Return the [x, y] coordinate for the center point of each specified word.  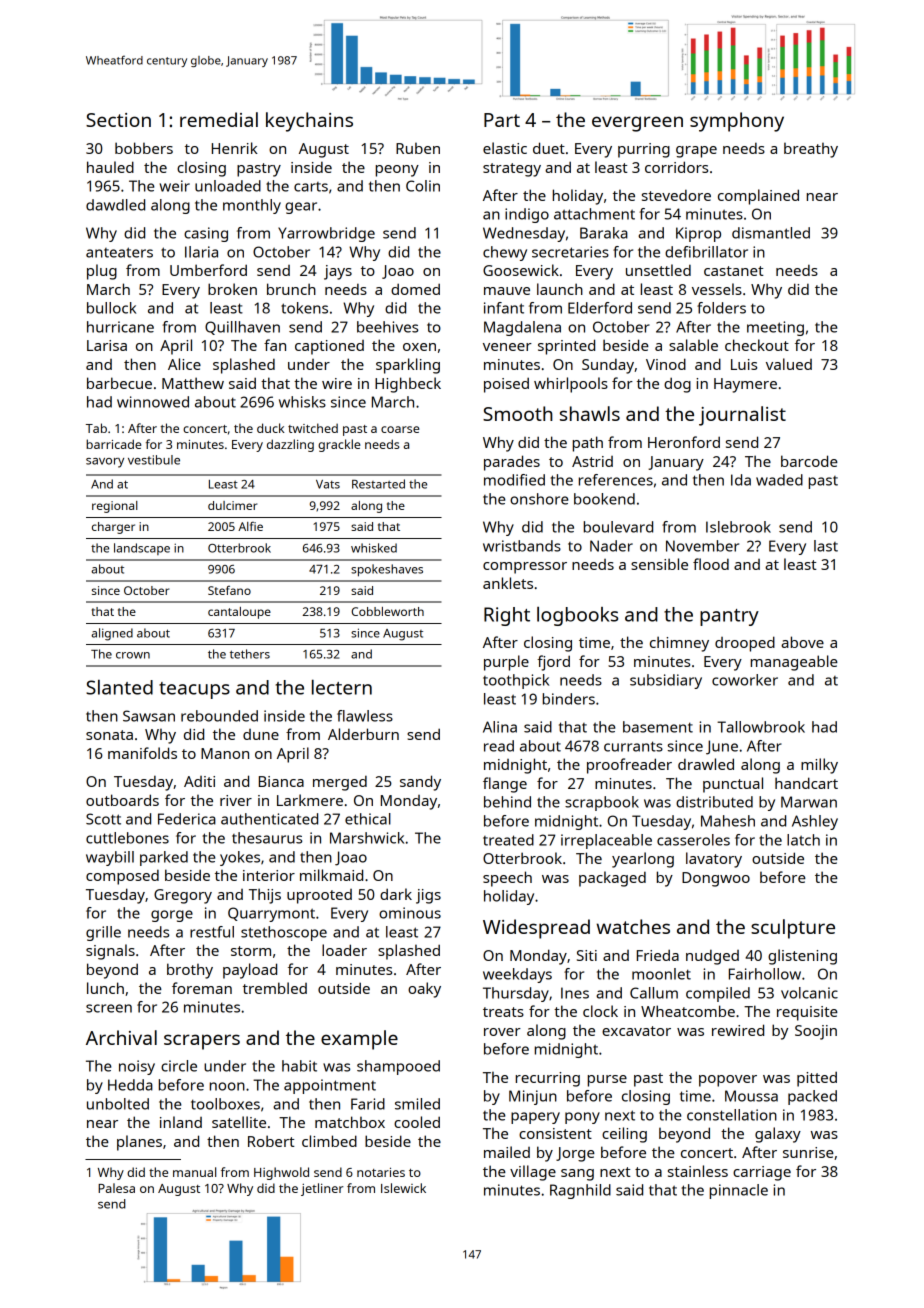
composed [122, 877]
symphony [737, 122]
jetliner [322, 1189]
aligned [112, 634]
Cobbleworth [387, 611]
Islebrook [738, 527]
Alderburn [363, 734]
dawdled [115, 205]
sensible [659, 564]
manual [194, 1172]
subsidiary [666, 681]
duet [549, 148]
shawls [590, 413]
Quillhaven [242, 328]
